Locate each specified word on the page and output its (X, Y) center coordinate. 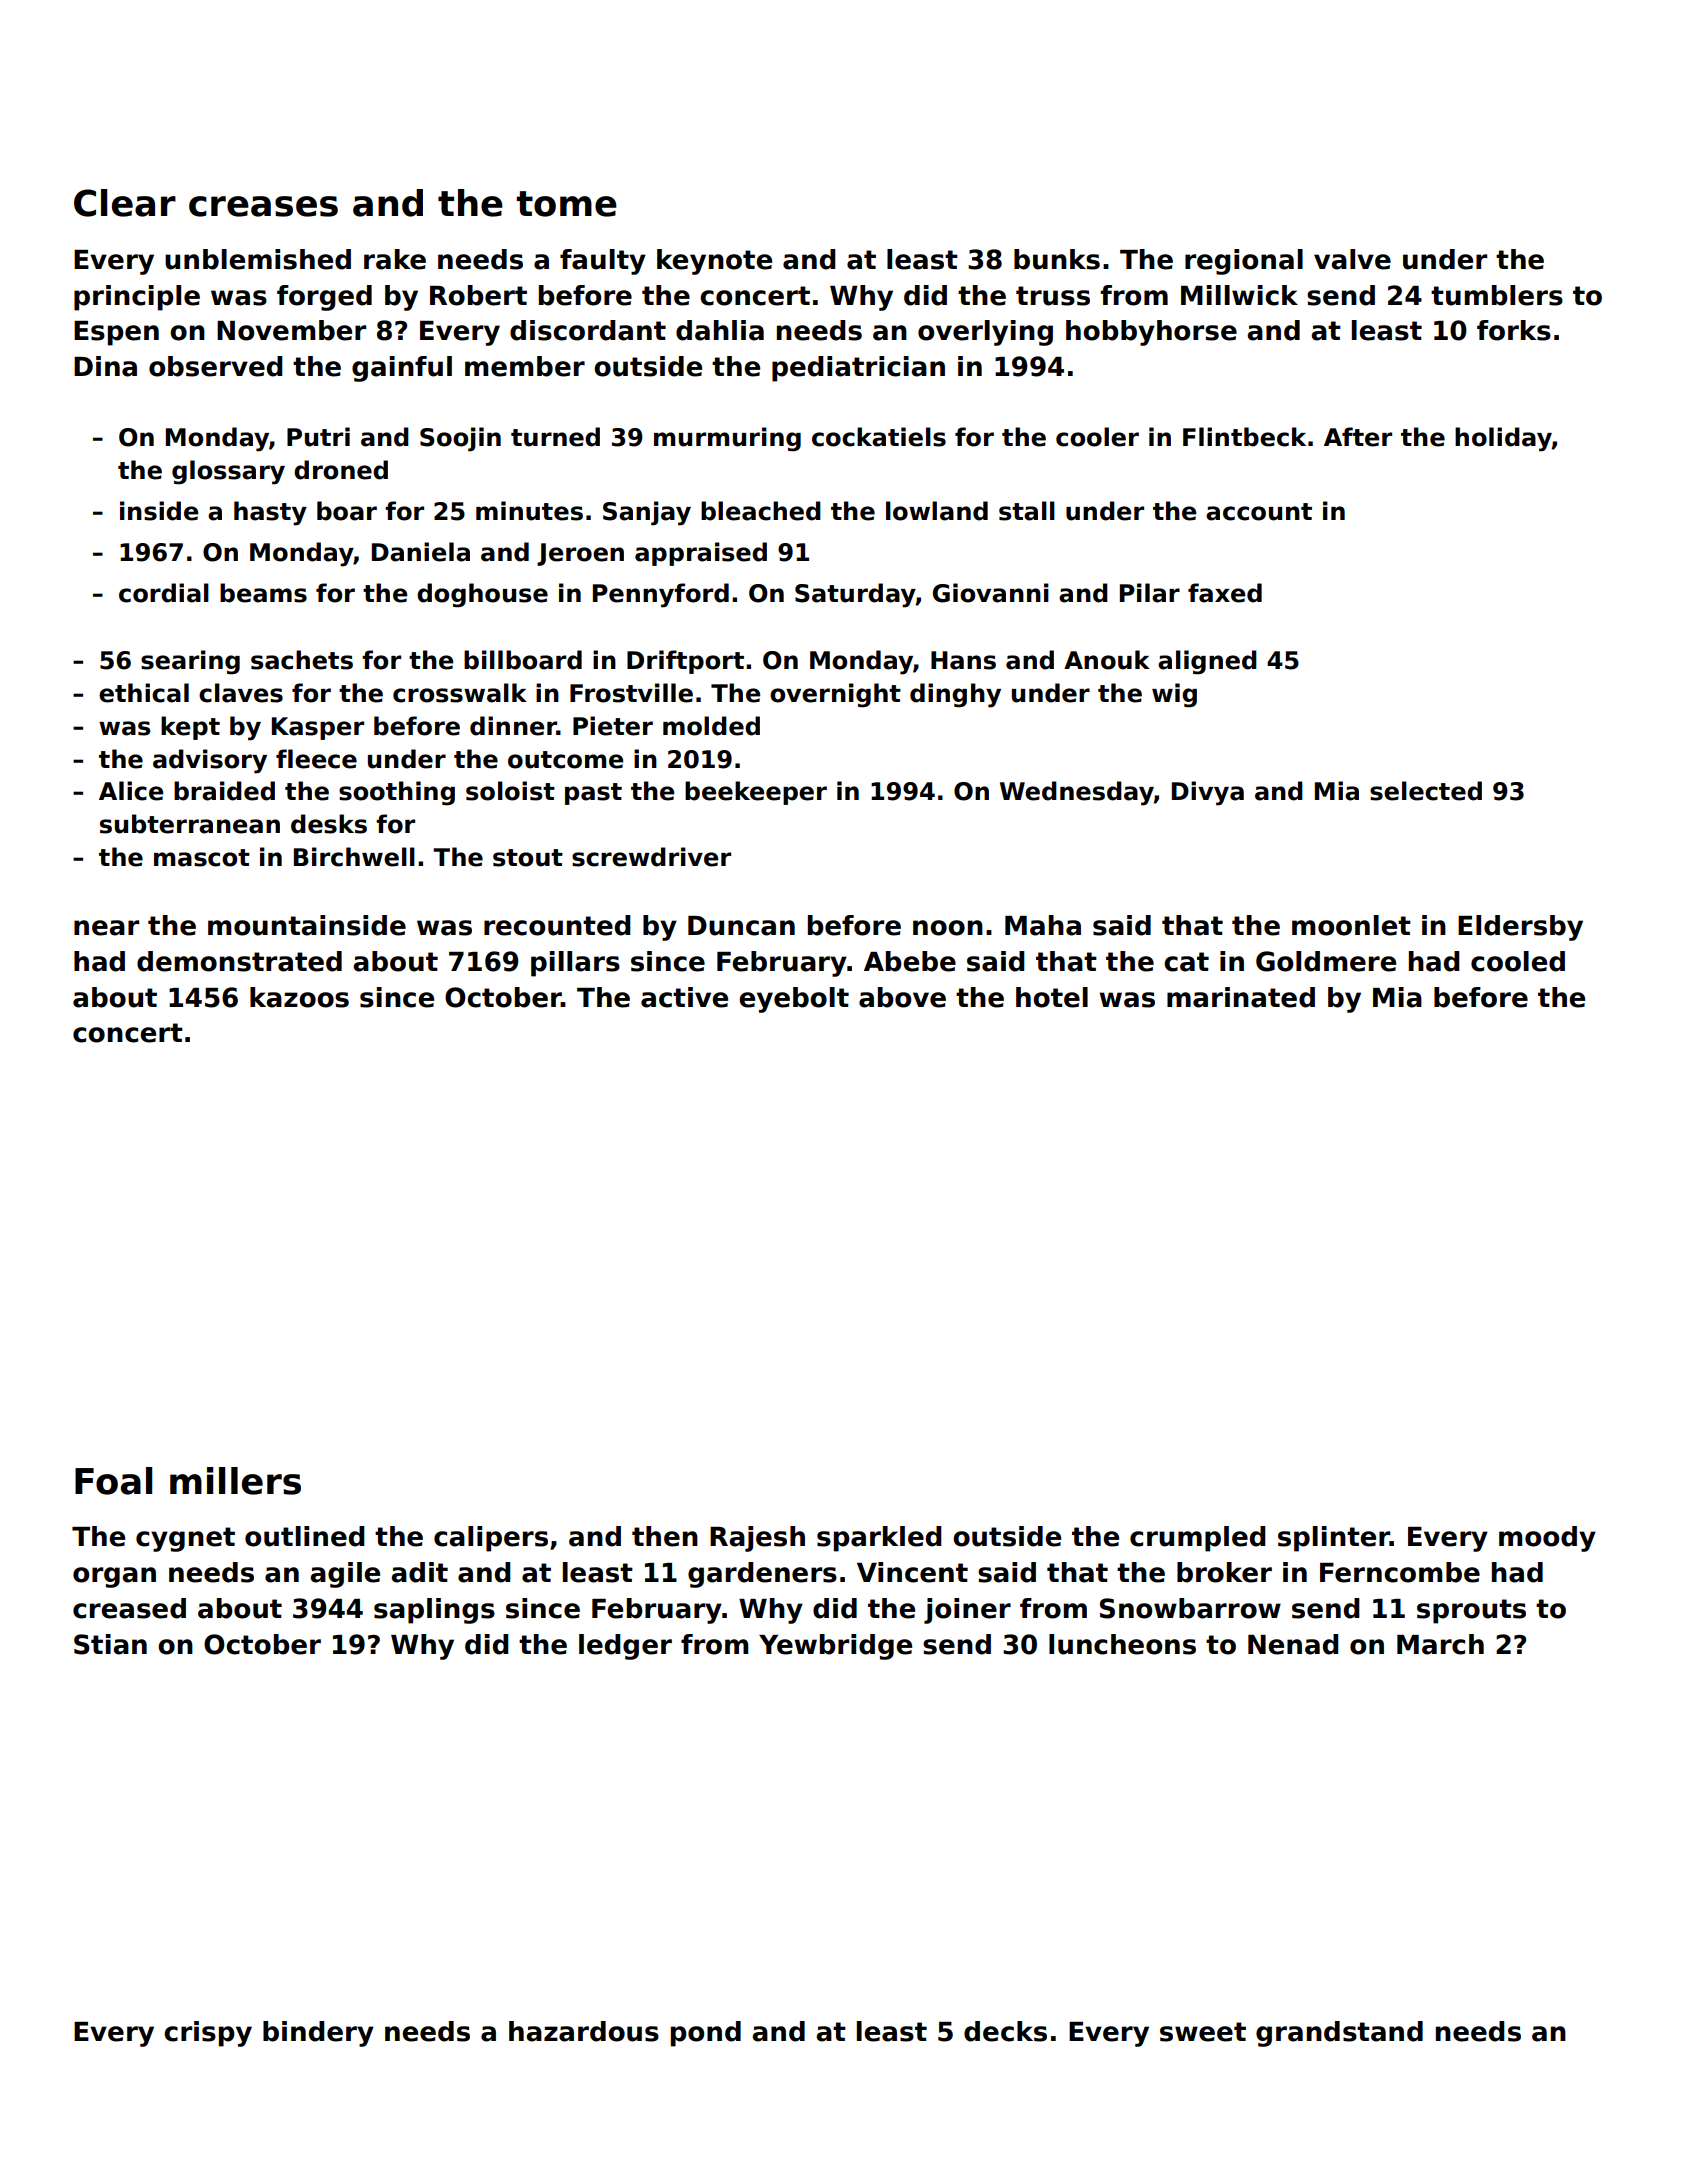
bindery (318, 2034)
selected (1426, 791)
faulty (603, 262)
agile (345, 1575)
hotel (1052, 997)
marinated (1241, 997)
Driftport (685, 662)
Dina (105, 366)
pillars (575, 964)
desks (329, 824)
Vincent (912, 1572)
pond (706, 2034)
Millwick (1239, 295)
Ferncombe (1400, 1572)
